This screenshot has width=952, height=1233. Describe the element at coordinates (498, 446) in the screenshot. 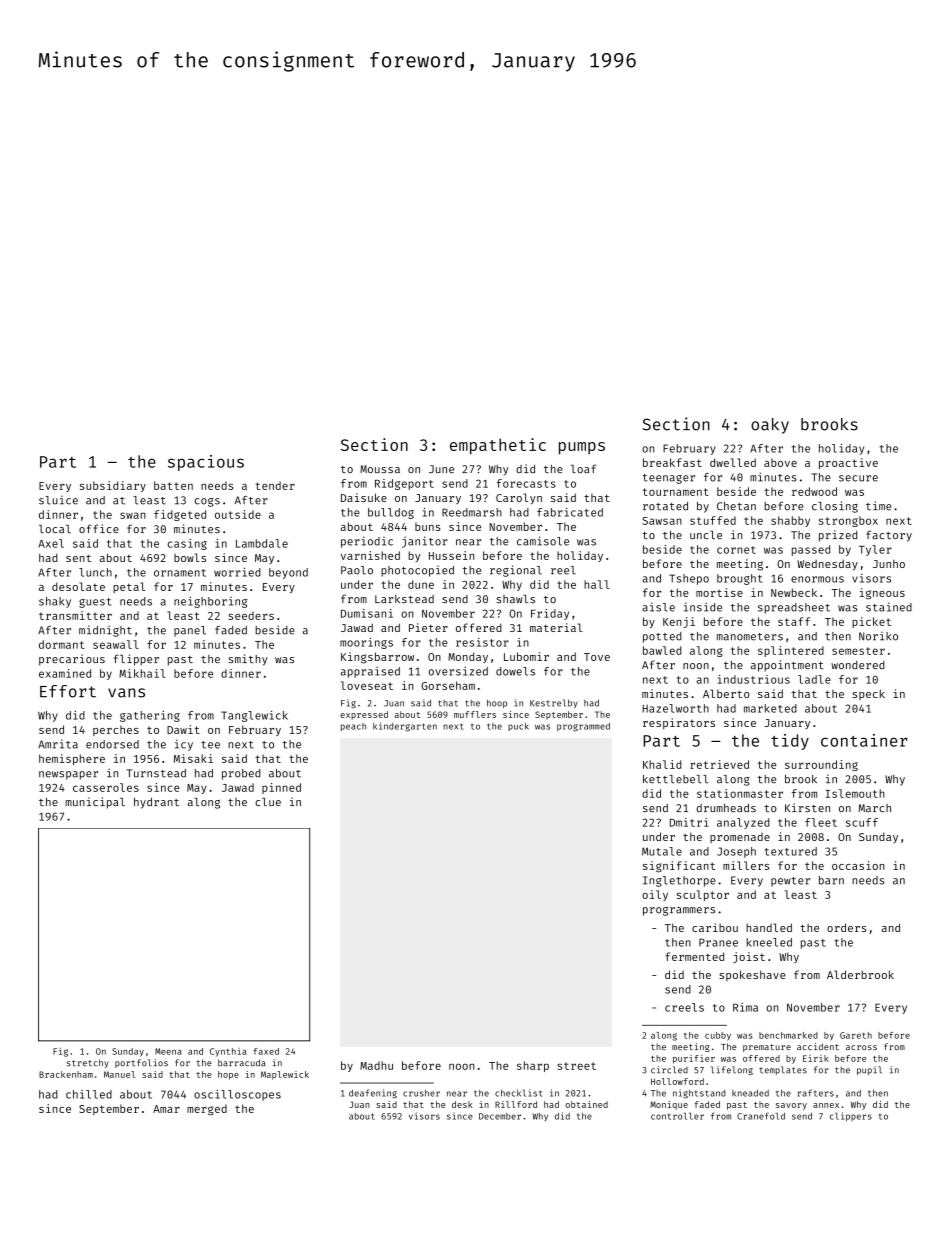

I see `empathetic` at that location.
